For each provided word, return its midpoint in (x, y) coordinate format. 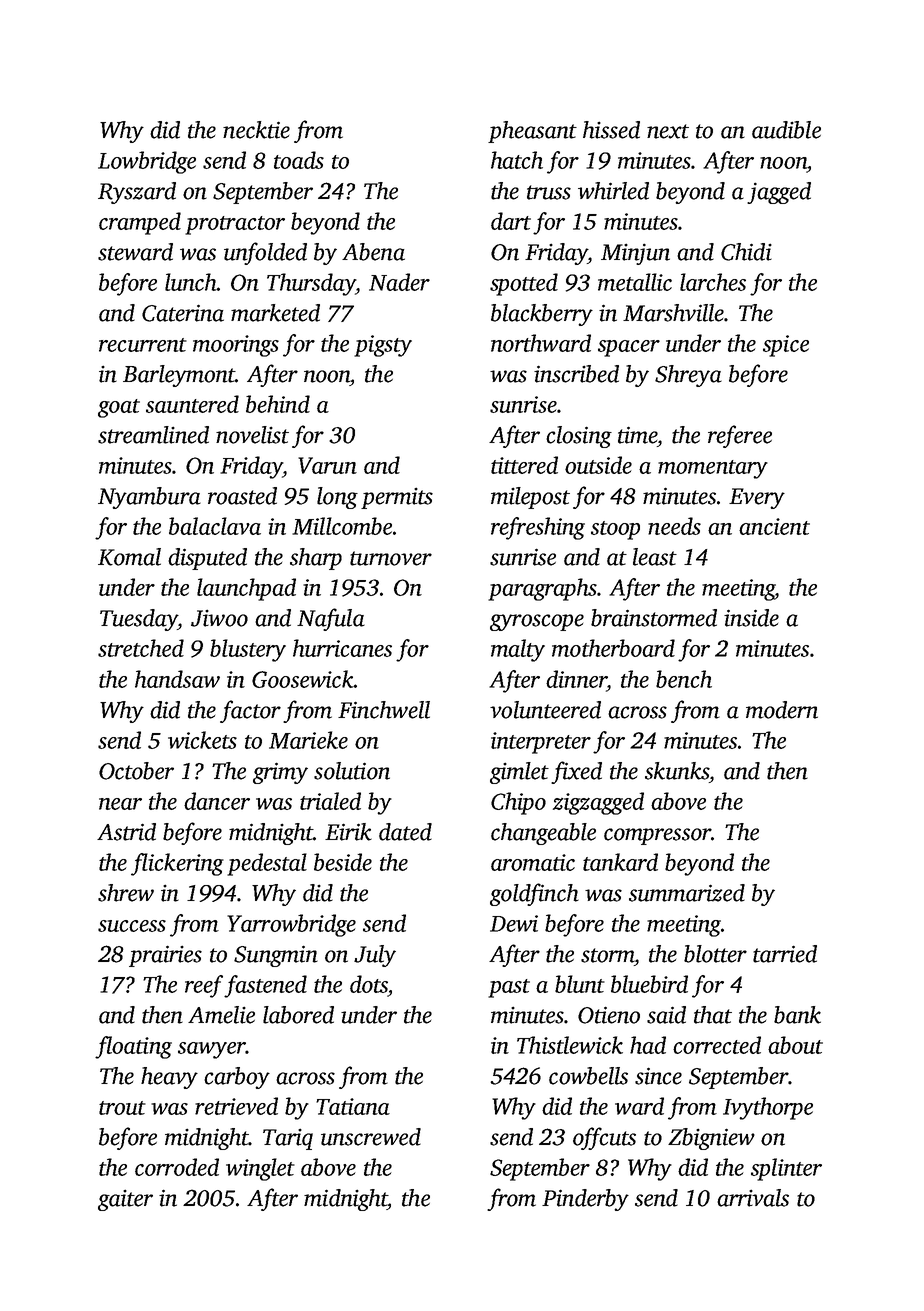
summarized (687, 893)
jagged (779, 193)
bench (684, 679)
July (375, 956)
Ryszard (137, 193)
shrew (126, 893)
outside (598, 465)
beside (343, 862)
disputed (207, 559)
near (120, 804)
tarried (785, 954)
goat (119, 408)
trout (122, 1108)
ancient (774, 526)
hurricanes (342, 648)
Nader (399, 282)
